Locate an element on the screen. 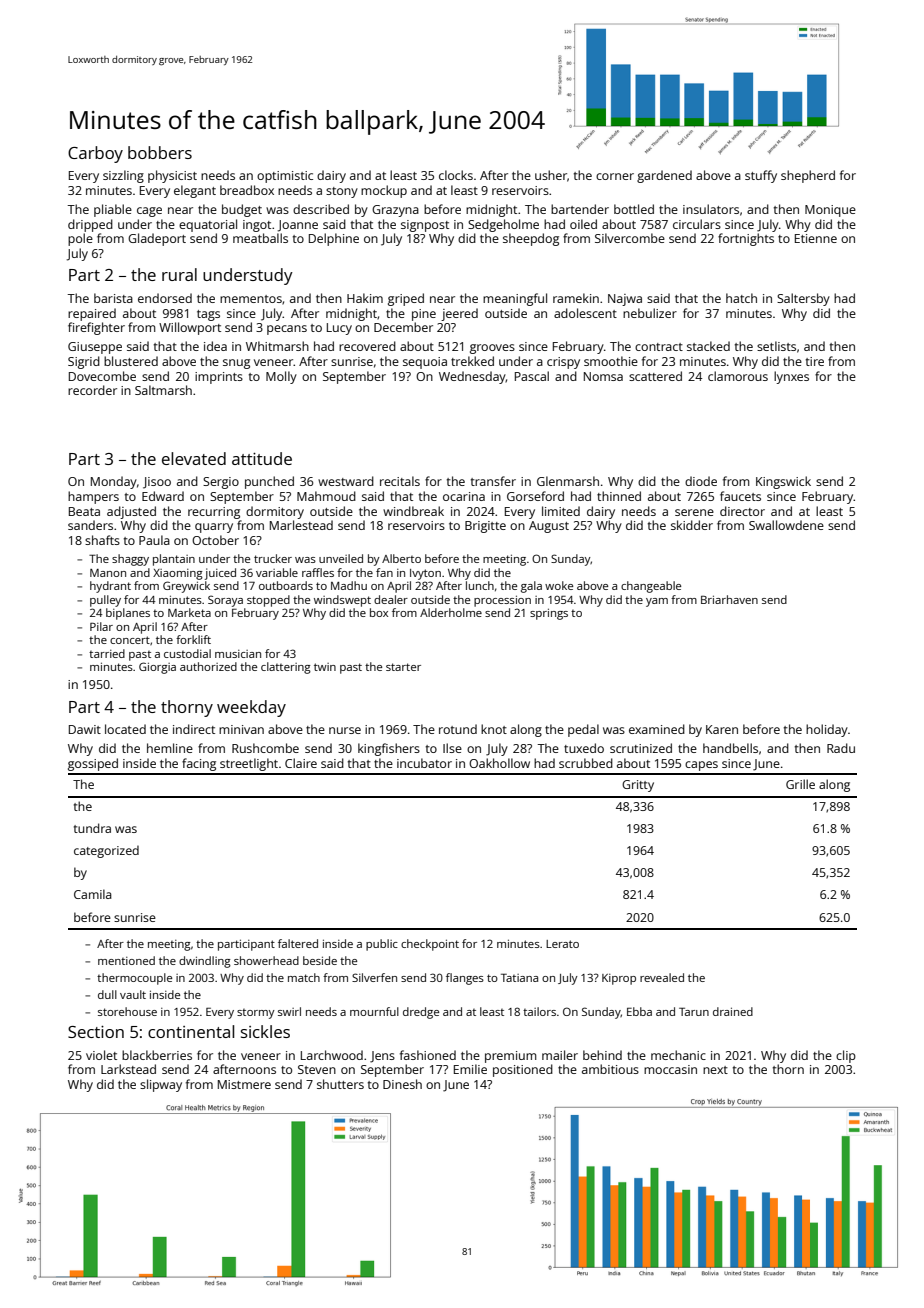  tarried is located at coordinates (107, 653).
